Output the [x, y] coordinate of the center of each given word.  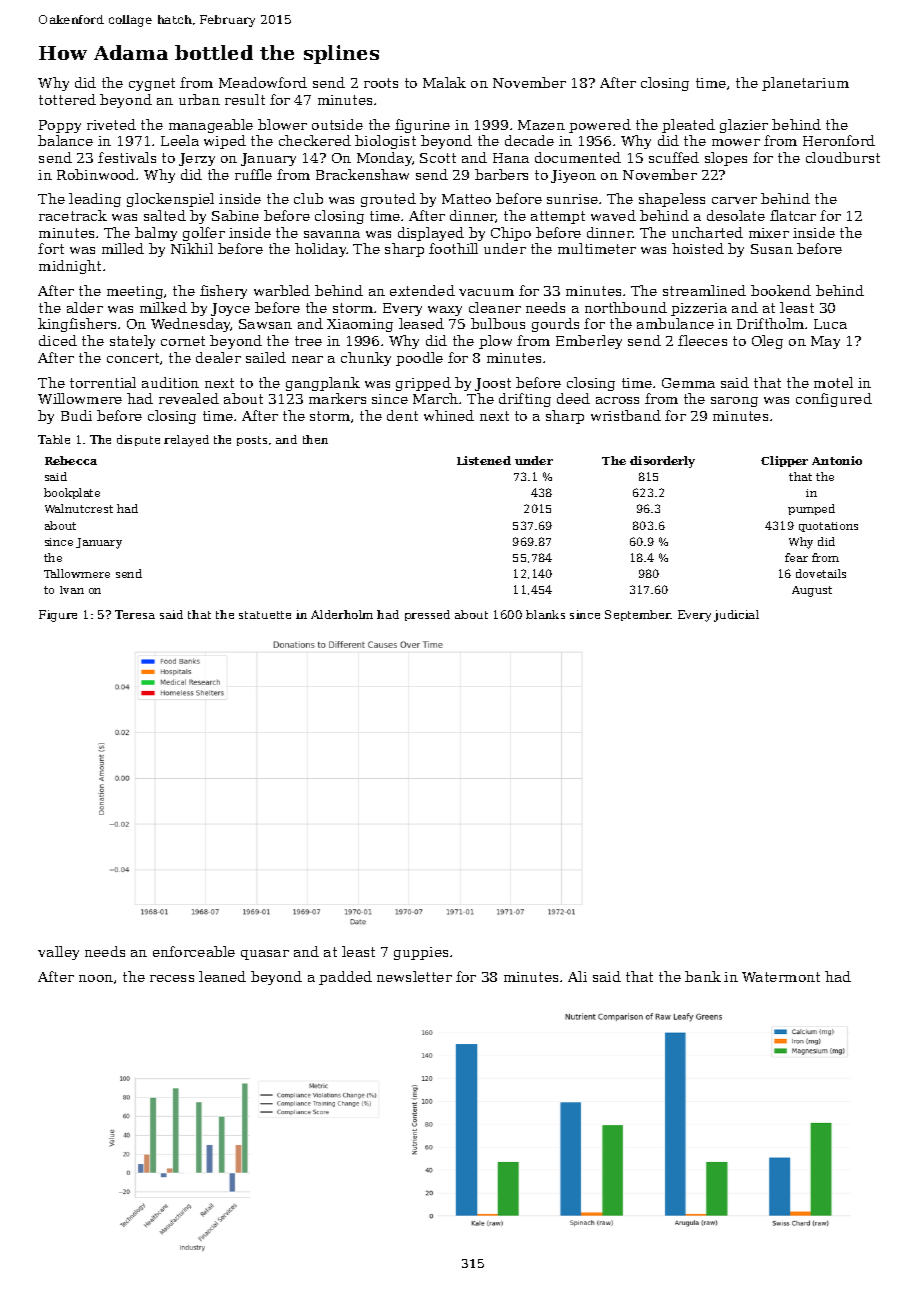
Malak [444, 82]
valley [58, 953]
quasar [265, 955]
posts [252, 441]
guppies [421, 953]
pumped [811, 509]
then [315, 439]
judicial [736, 616]
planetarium [805, 84]
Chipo [511, 234]
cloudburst [843, 157]
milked [163, 307]
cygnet [152, 84]
